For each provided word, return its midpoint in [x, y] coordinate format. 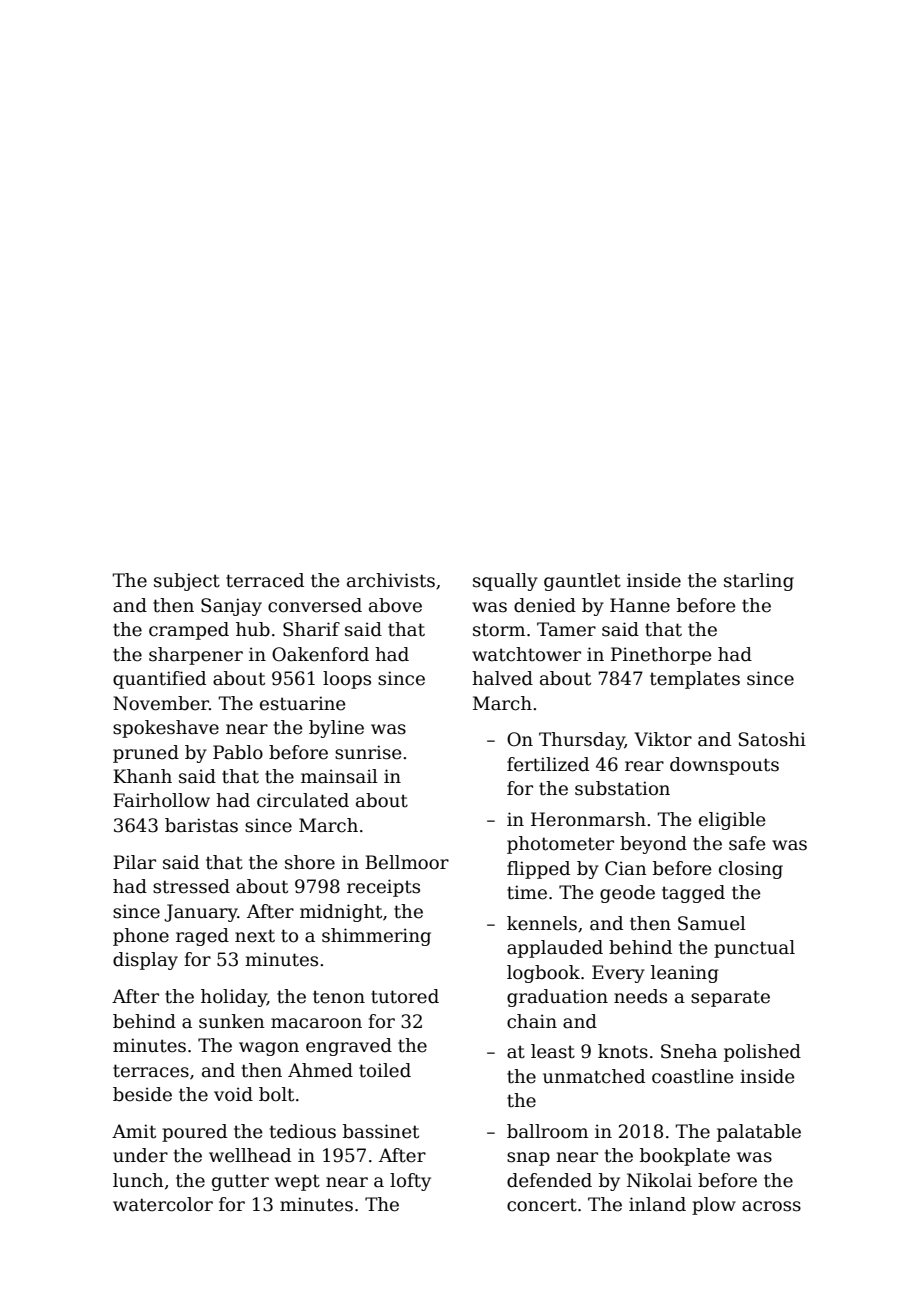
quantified [159, 680]
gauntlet [582, 582]
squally [505, 582]
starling [759, 582]
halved [502, 678]
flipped [538, 870]
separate [730, 998]
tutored [405, 996]
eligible [732, 821]
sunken [232, 1021]
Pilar [134, 862]
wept [297, 1182]
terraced [265, 580]
